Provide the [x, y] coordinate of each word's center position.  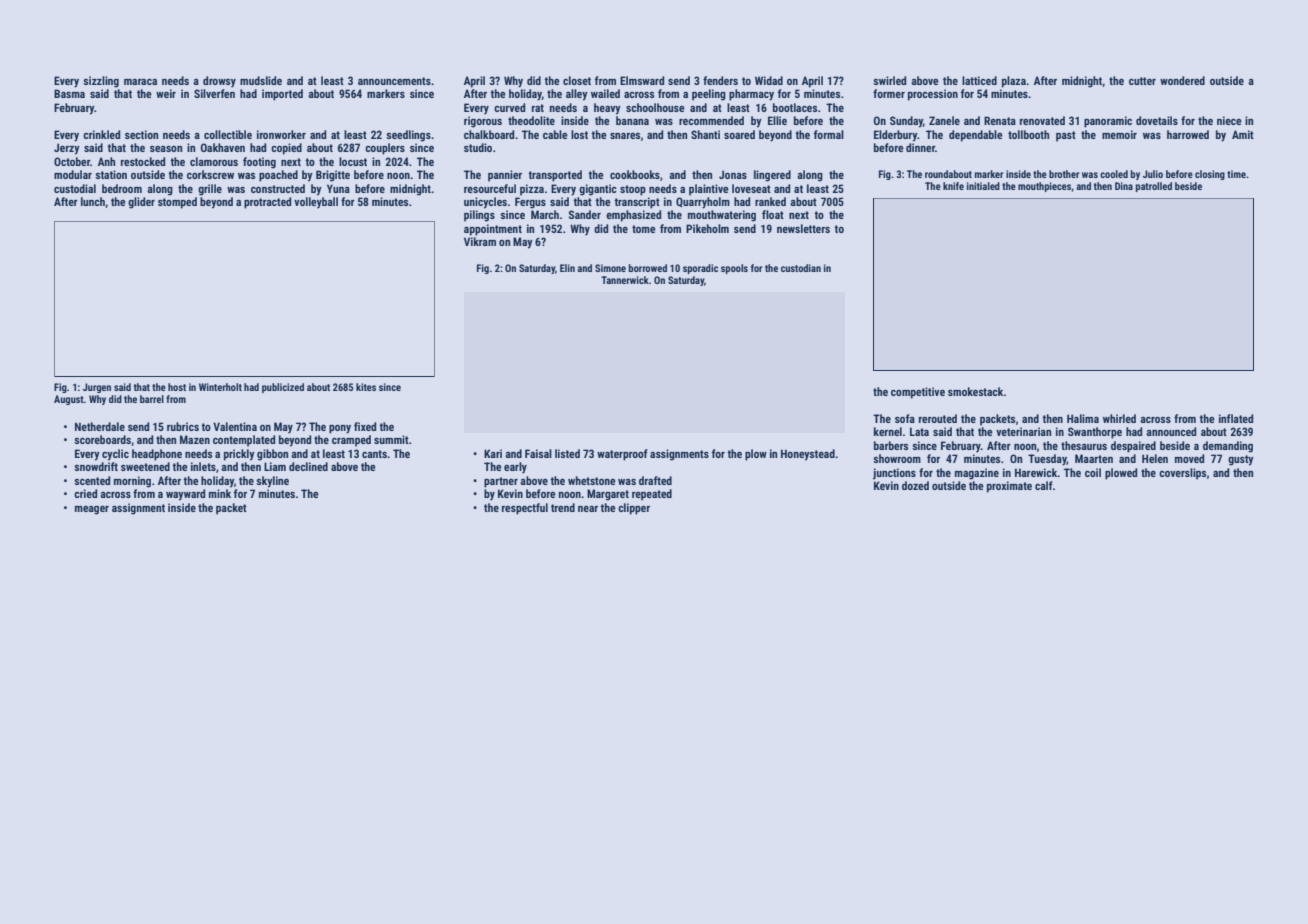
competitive [918, 393]
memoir [1119, 134]
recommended [711, 120]
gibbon [272, 455]
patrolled [1154, 187]
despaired [1133, 447]
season [166, 149]
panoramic [1108, 122]
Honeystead [808, 455]
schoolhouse [655, 107]
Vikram [480, 241]
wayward [185, 495]
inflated [1236, 418]
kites [366, 387]
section [141, 134]
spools [734, 269]
